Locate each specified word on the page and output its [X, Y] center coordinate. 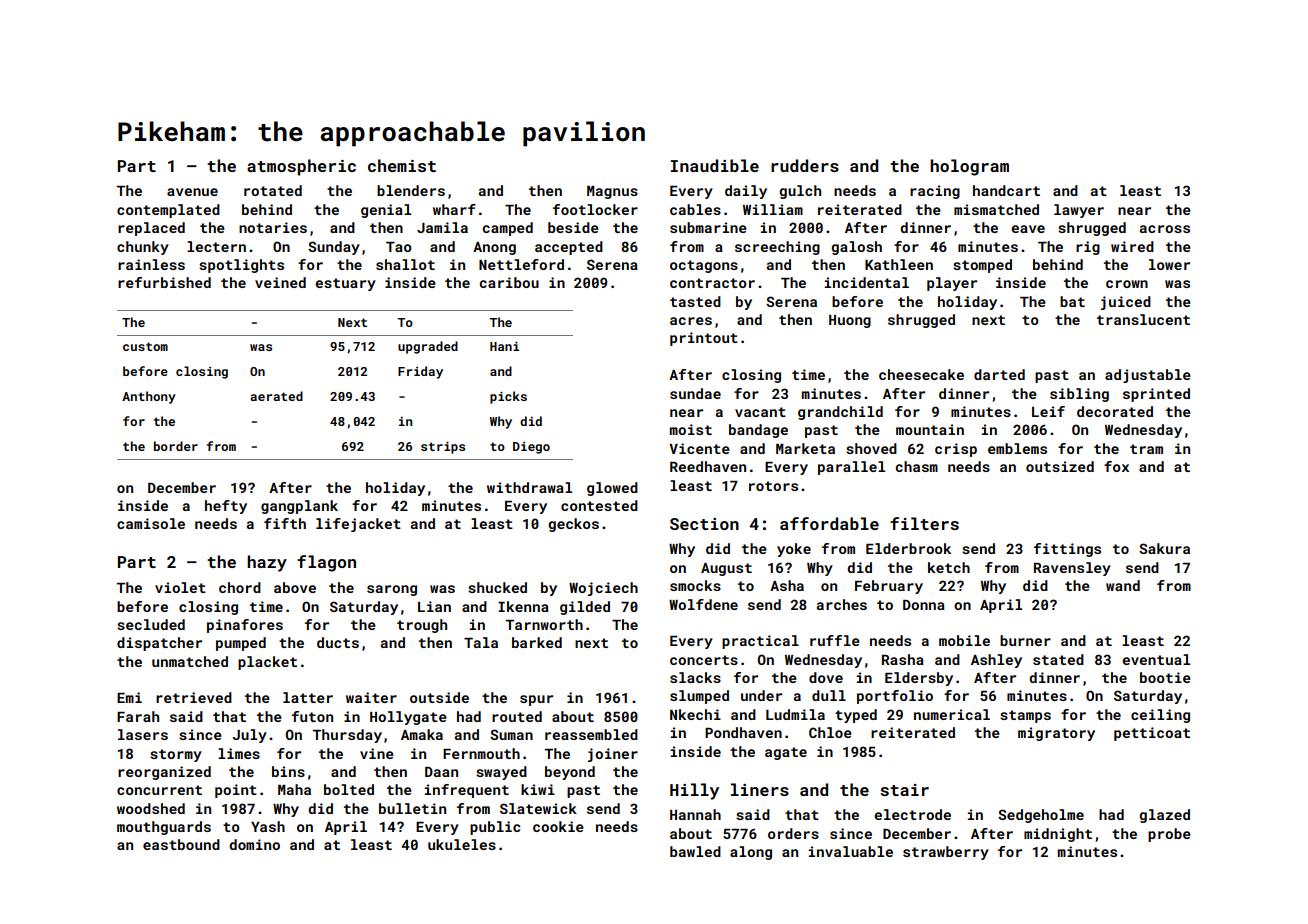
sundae [695, 393]
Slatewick [538, 808]
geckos [573, 525]
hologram [969, 167]
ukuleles [462, 844]
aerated [276, 396]
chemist [402, 165]
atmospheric [301, 167]
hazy [267, 563]
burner [1025, 640]
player [952, 284]
